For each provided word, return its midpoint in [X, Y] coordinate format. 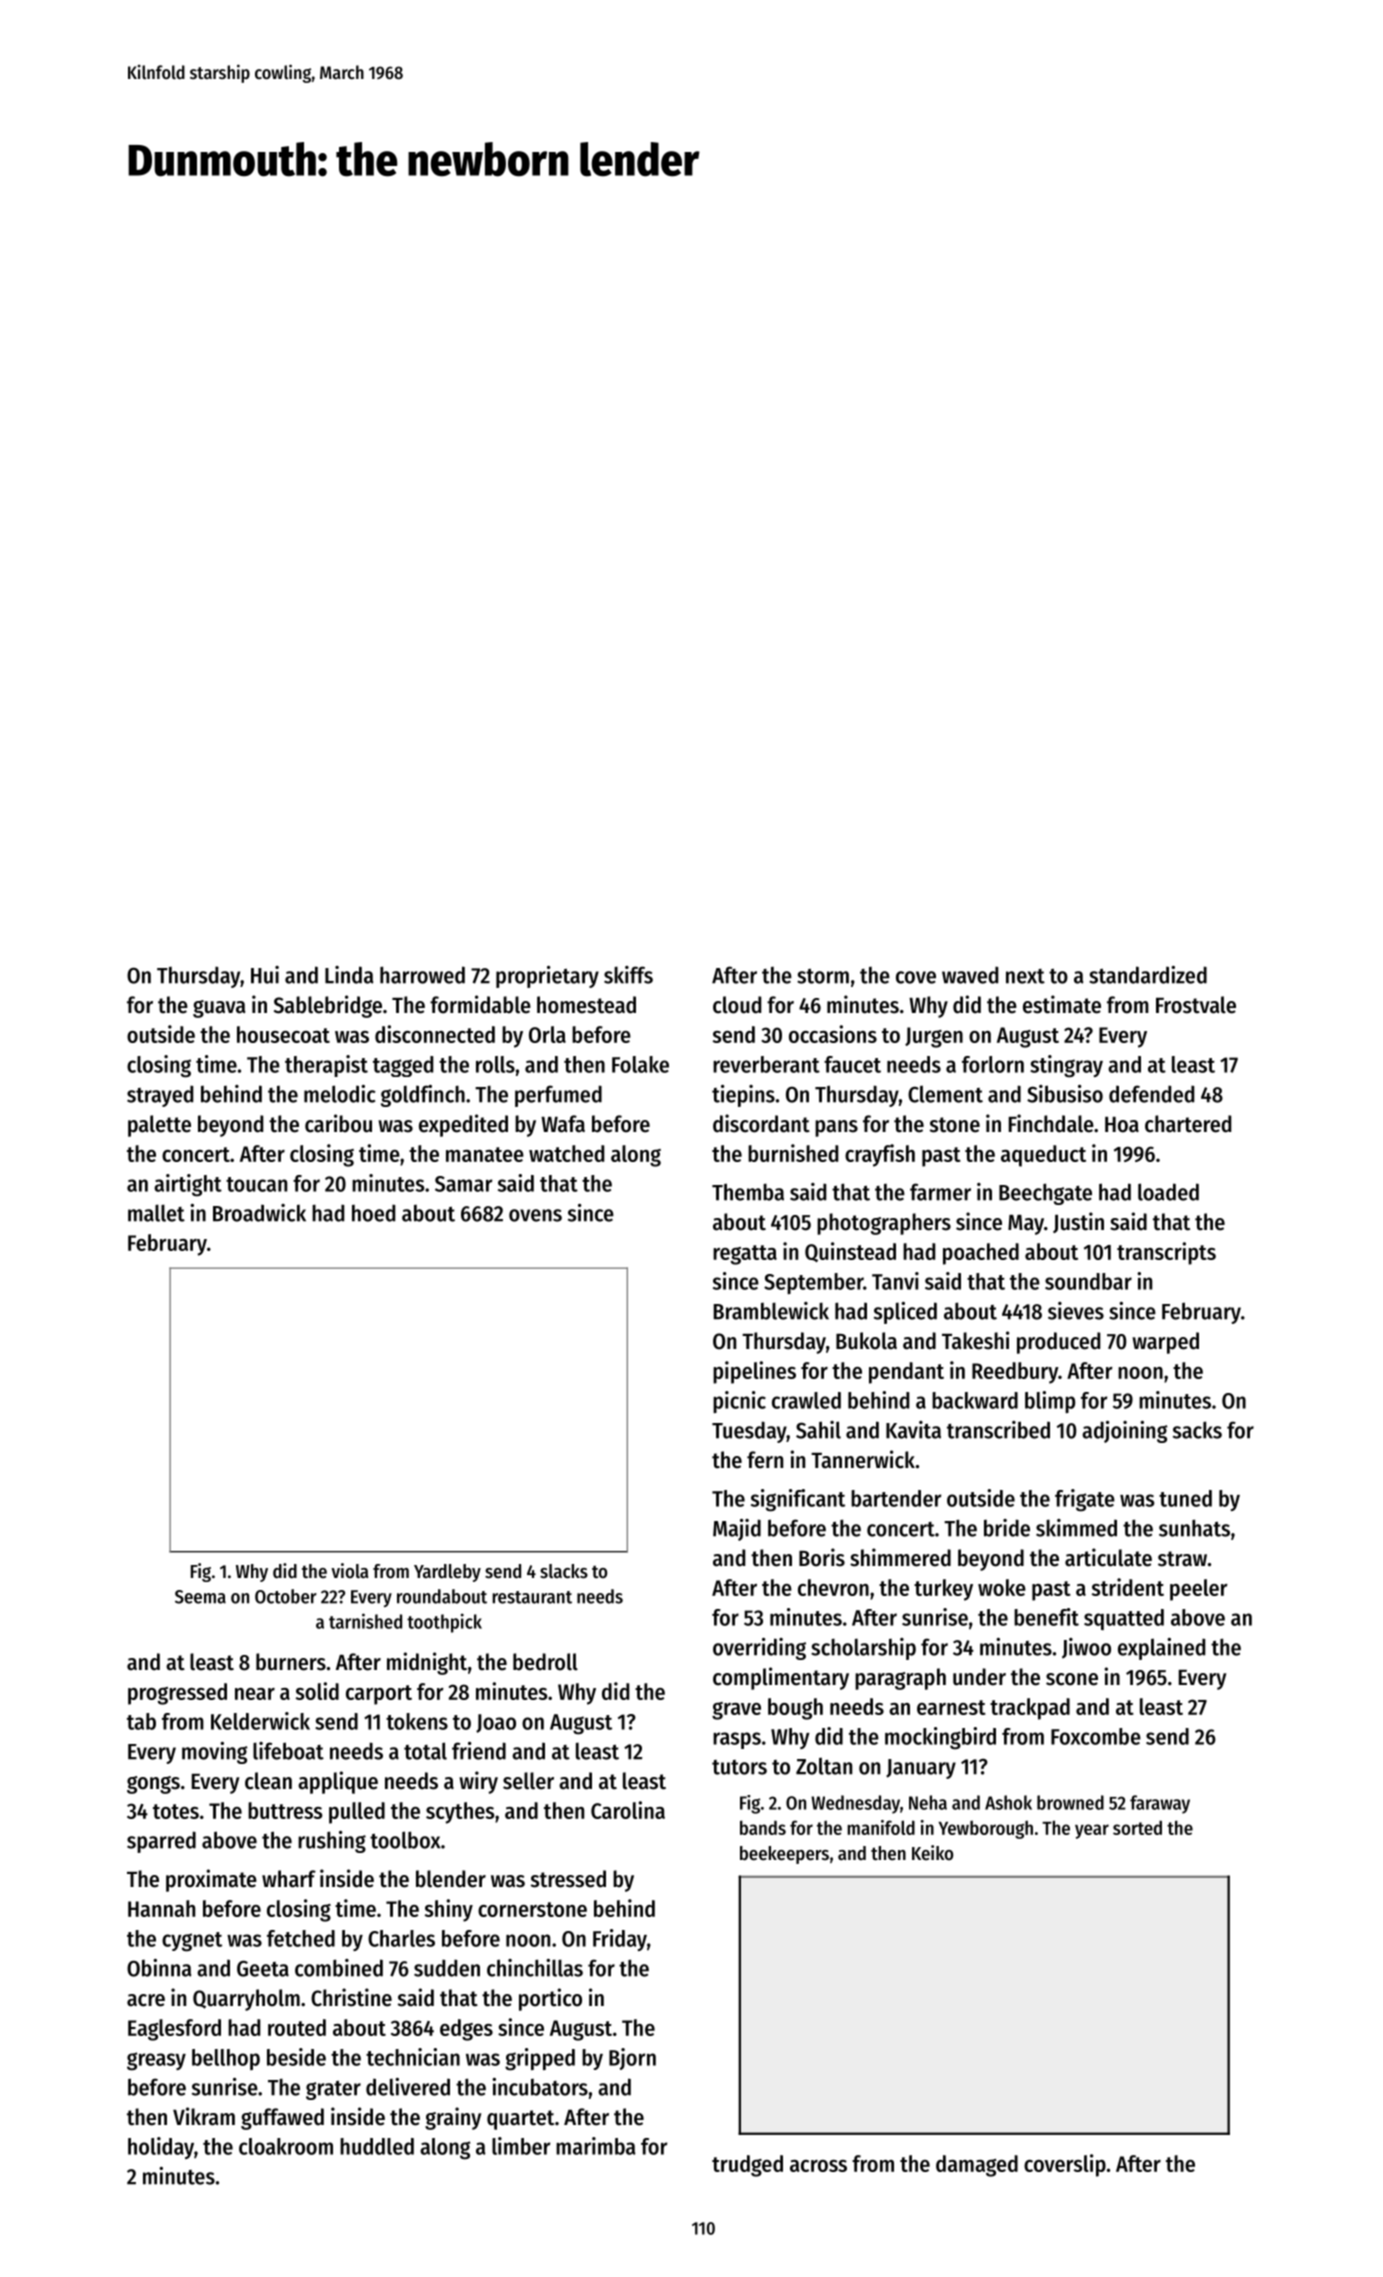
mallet [156, 1213]
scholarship [863, 1649]
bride [1007, 1528]
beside [296, 2057]
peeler [1199, 1590]
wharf [289, 1879]
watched [566, 1153]
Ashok [1008, 1802]
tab [141, 1721]
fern [765, 1460]
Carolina [628, 1810]
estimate [1062, 1004]
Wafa [563, 1124]
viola [349, 1570]
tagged [403, 1066]
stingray [1066, 1066]
